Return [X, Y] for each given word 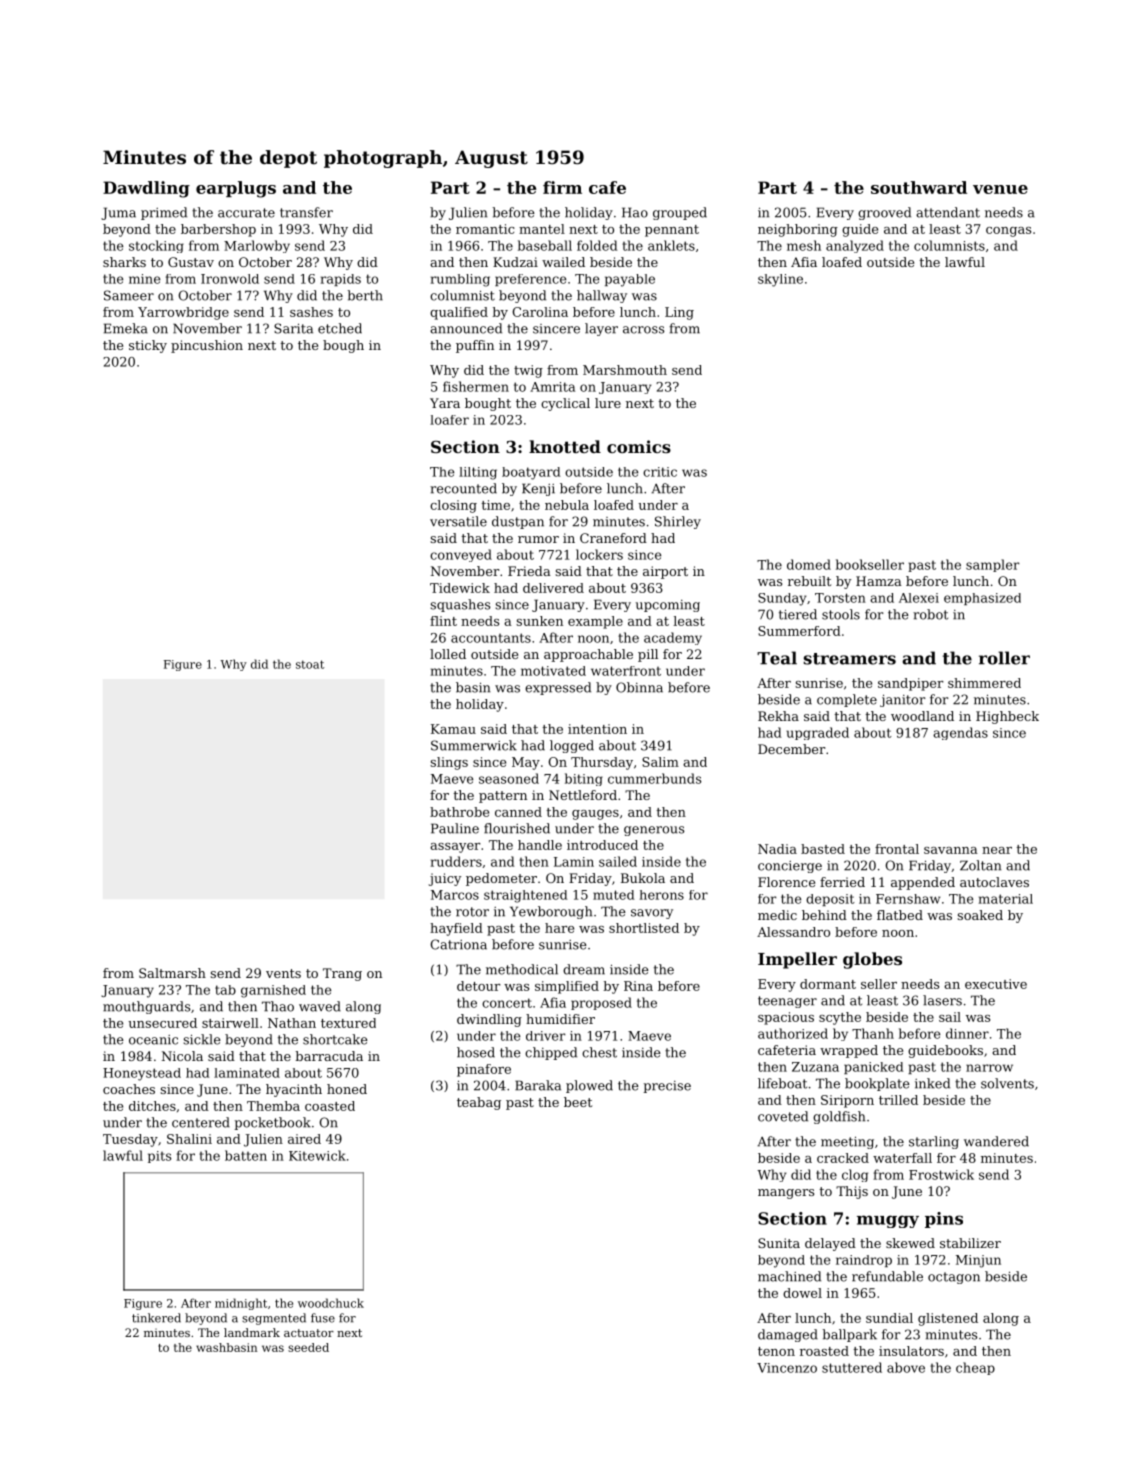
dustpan [518, 522]
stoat [310, 664]
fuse [323, 1318]
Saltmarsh [172, 973]
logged [572, 746]
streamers [850, 659]
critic [660, 472]
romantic [485, 229]
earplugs [236, 189]
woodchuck [331, 1303]
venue [1000, 189]
